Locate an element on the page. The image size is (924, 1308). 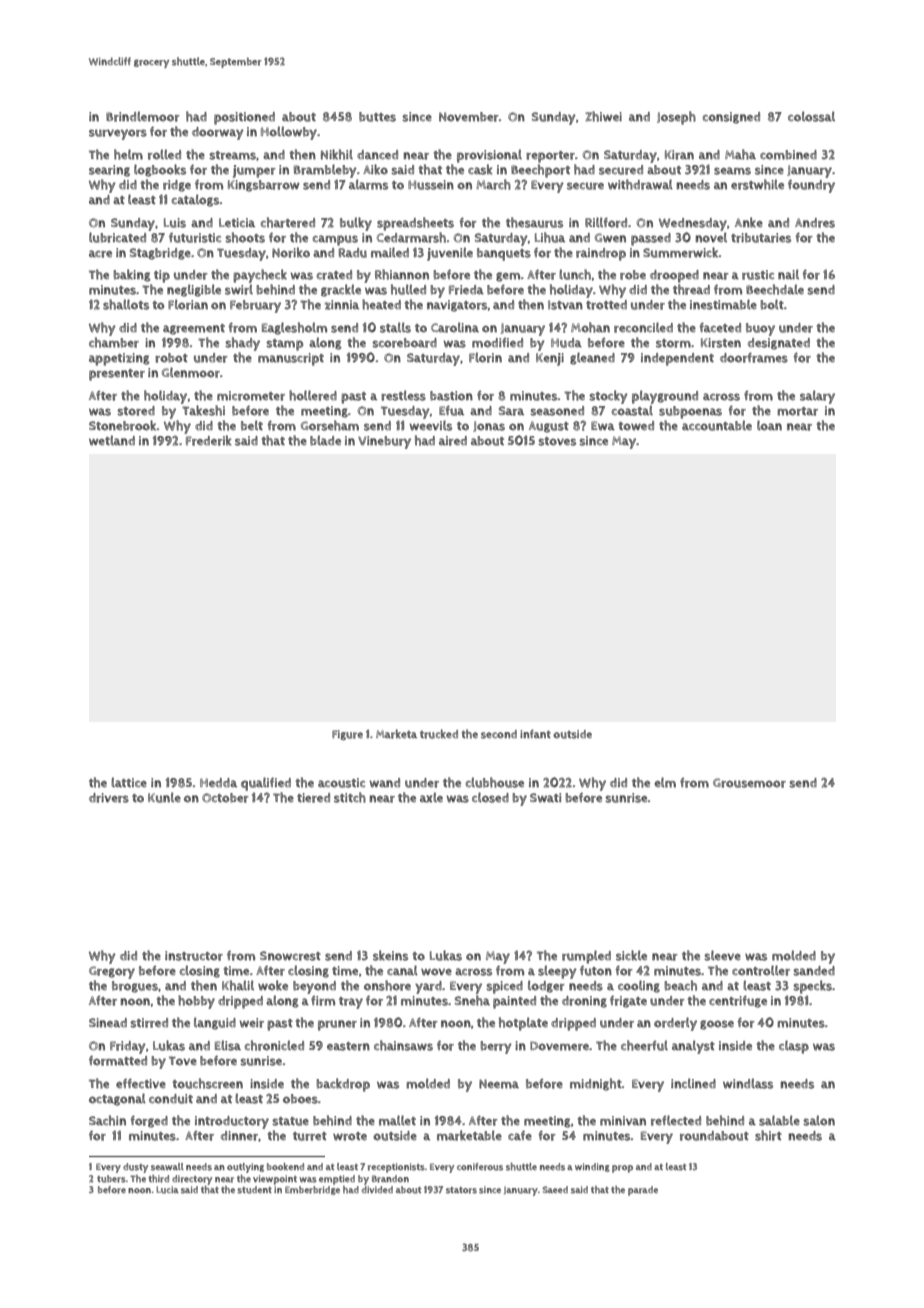
Grousemoor is located at coordinates (749, 783).
